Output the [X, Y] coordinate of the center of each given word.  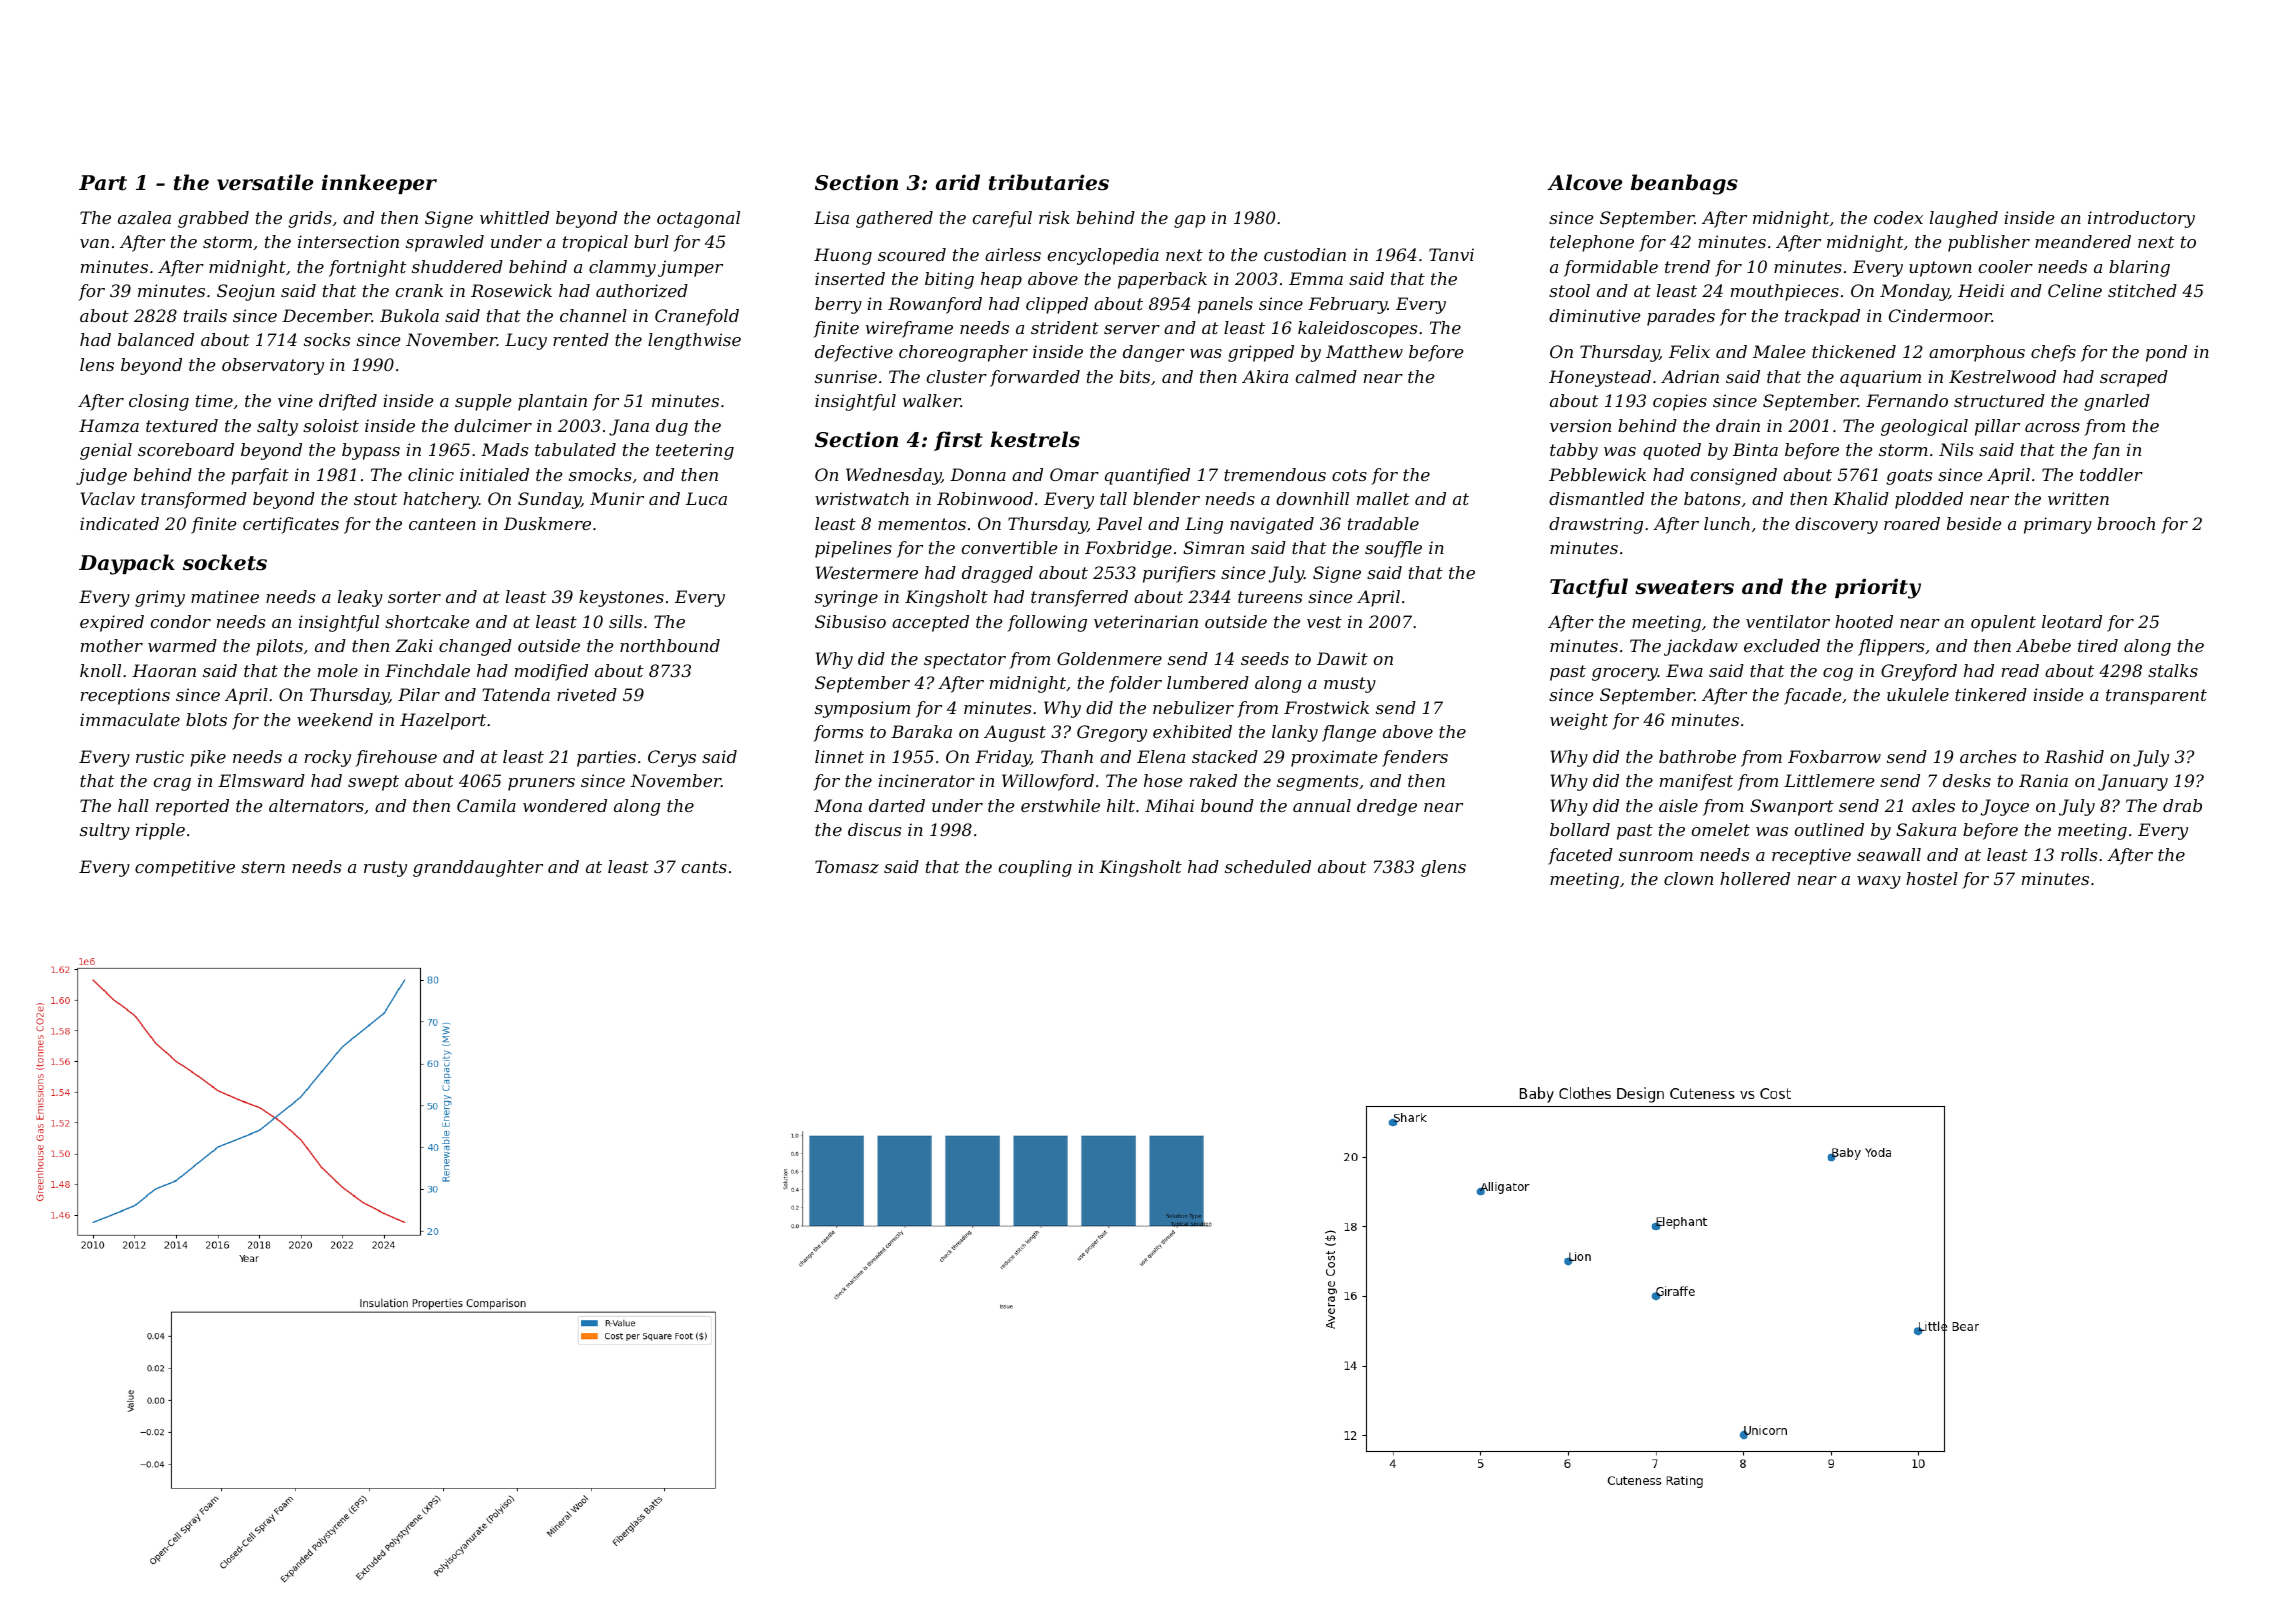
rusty [385, 869]
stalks [2173, 670]
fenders [1415, 758]
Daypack [127, 564]
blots [206, 719]
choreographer [963, 353]
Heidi [1981, 290]
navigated [1272, 525]
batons [1712, 498]
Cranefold [697, 317]
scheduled [1268, 866]
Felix [1689, 351]
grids [310, 219]
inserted [850, 278]
